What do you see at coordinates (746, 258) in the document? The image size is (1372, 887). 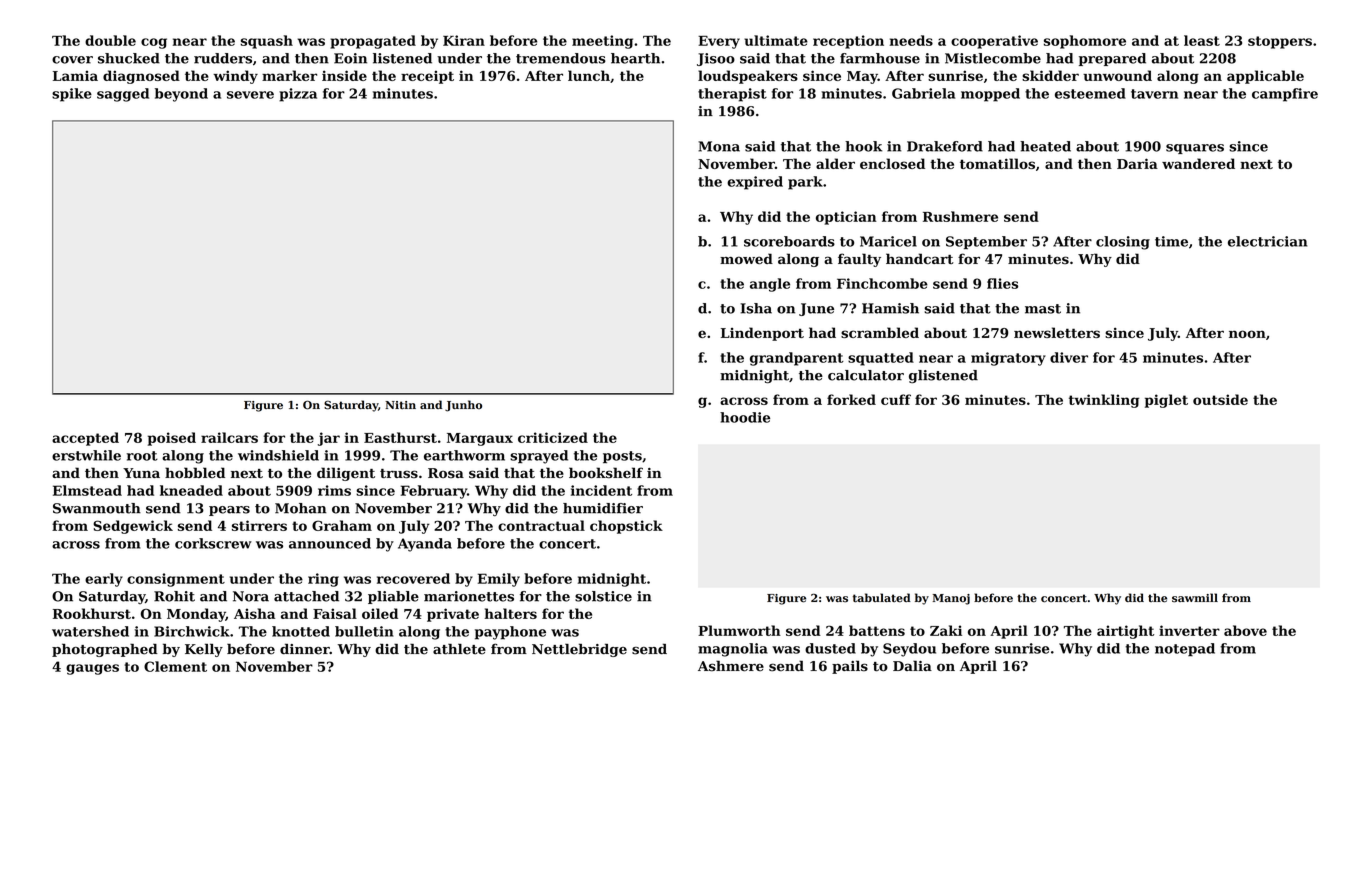 I see `mowed` at bounding box center [746, 258].
